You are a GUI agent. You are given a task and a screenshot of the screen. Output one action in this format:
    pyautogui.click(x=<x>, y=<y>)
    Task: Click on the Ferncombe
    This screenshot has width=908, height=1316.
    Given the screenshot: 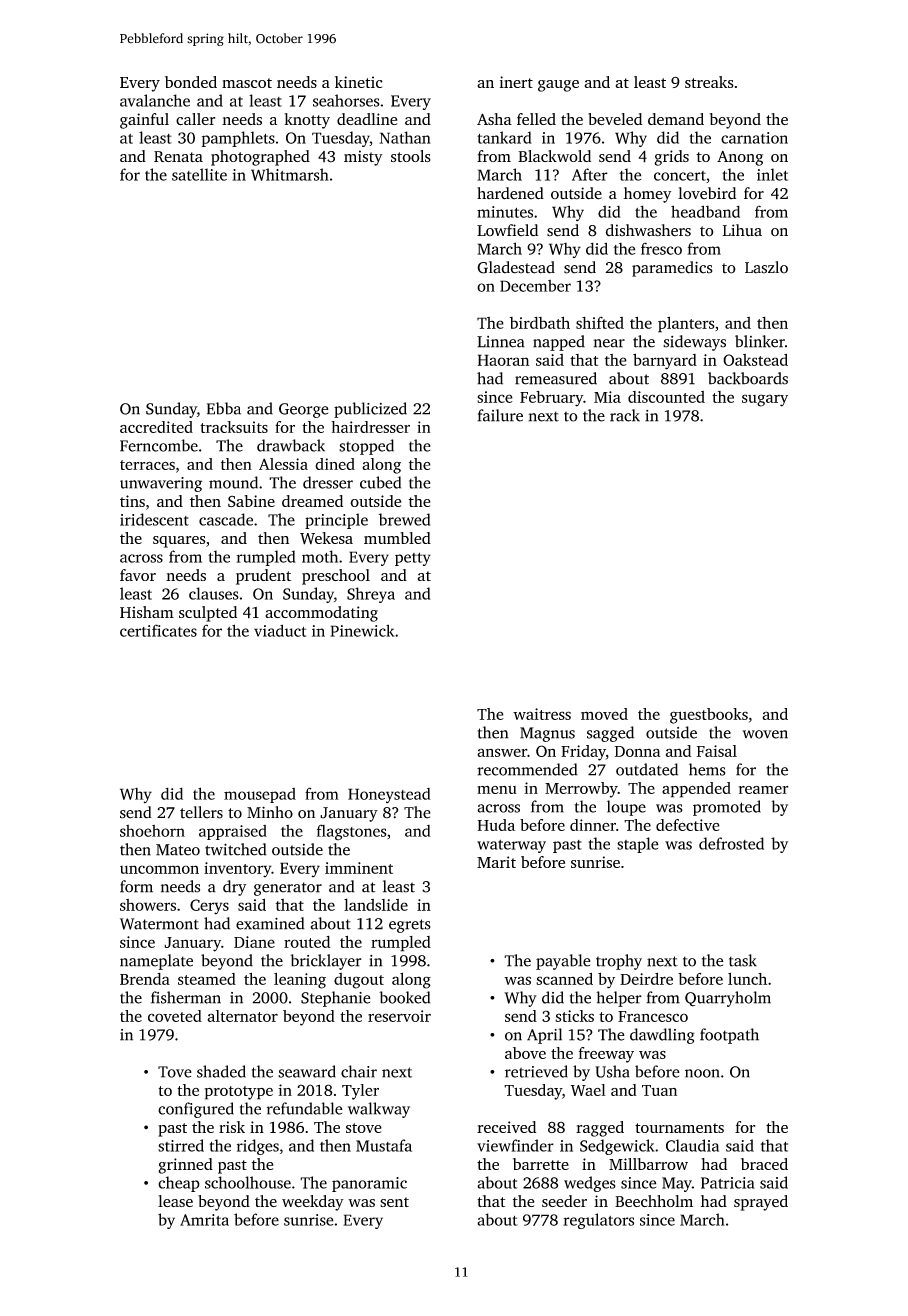 What is the action you would take?
    pyautogui.click(x=159, y=445)
